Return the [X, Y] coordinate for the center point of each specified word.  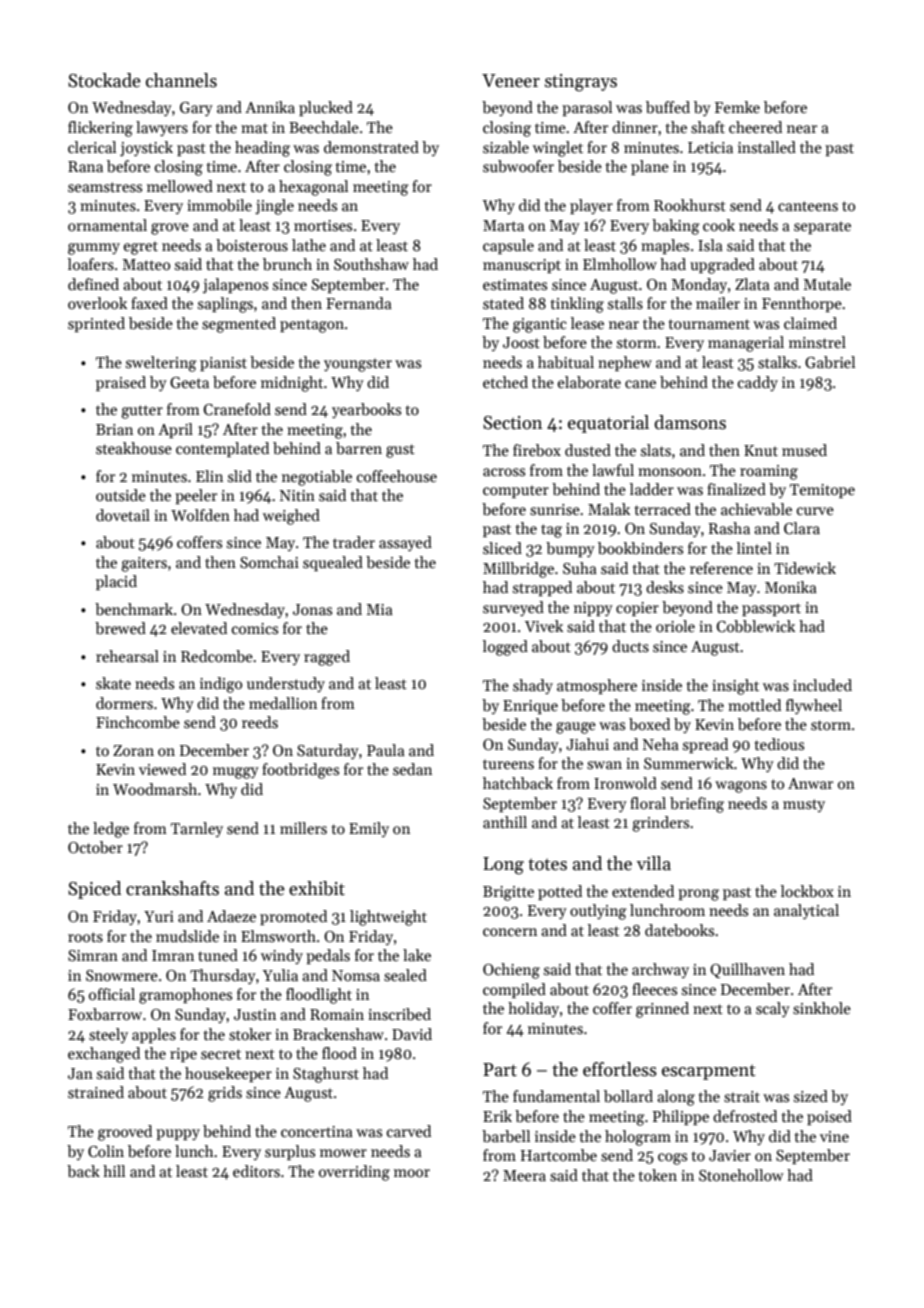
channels [181, 80]
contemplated [222, 449]
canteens [808, 206]
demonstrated [371, 147]
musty [804, 805]
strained [96, 1092]
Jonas [312, 609]
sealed [405, 975]
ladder [652, 489]
